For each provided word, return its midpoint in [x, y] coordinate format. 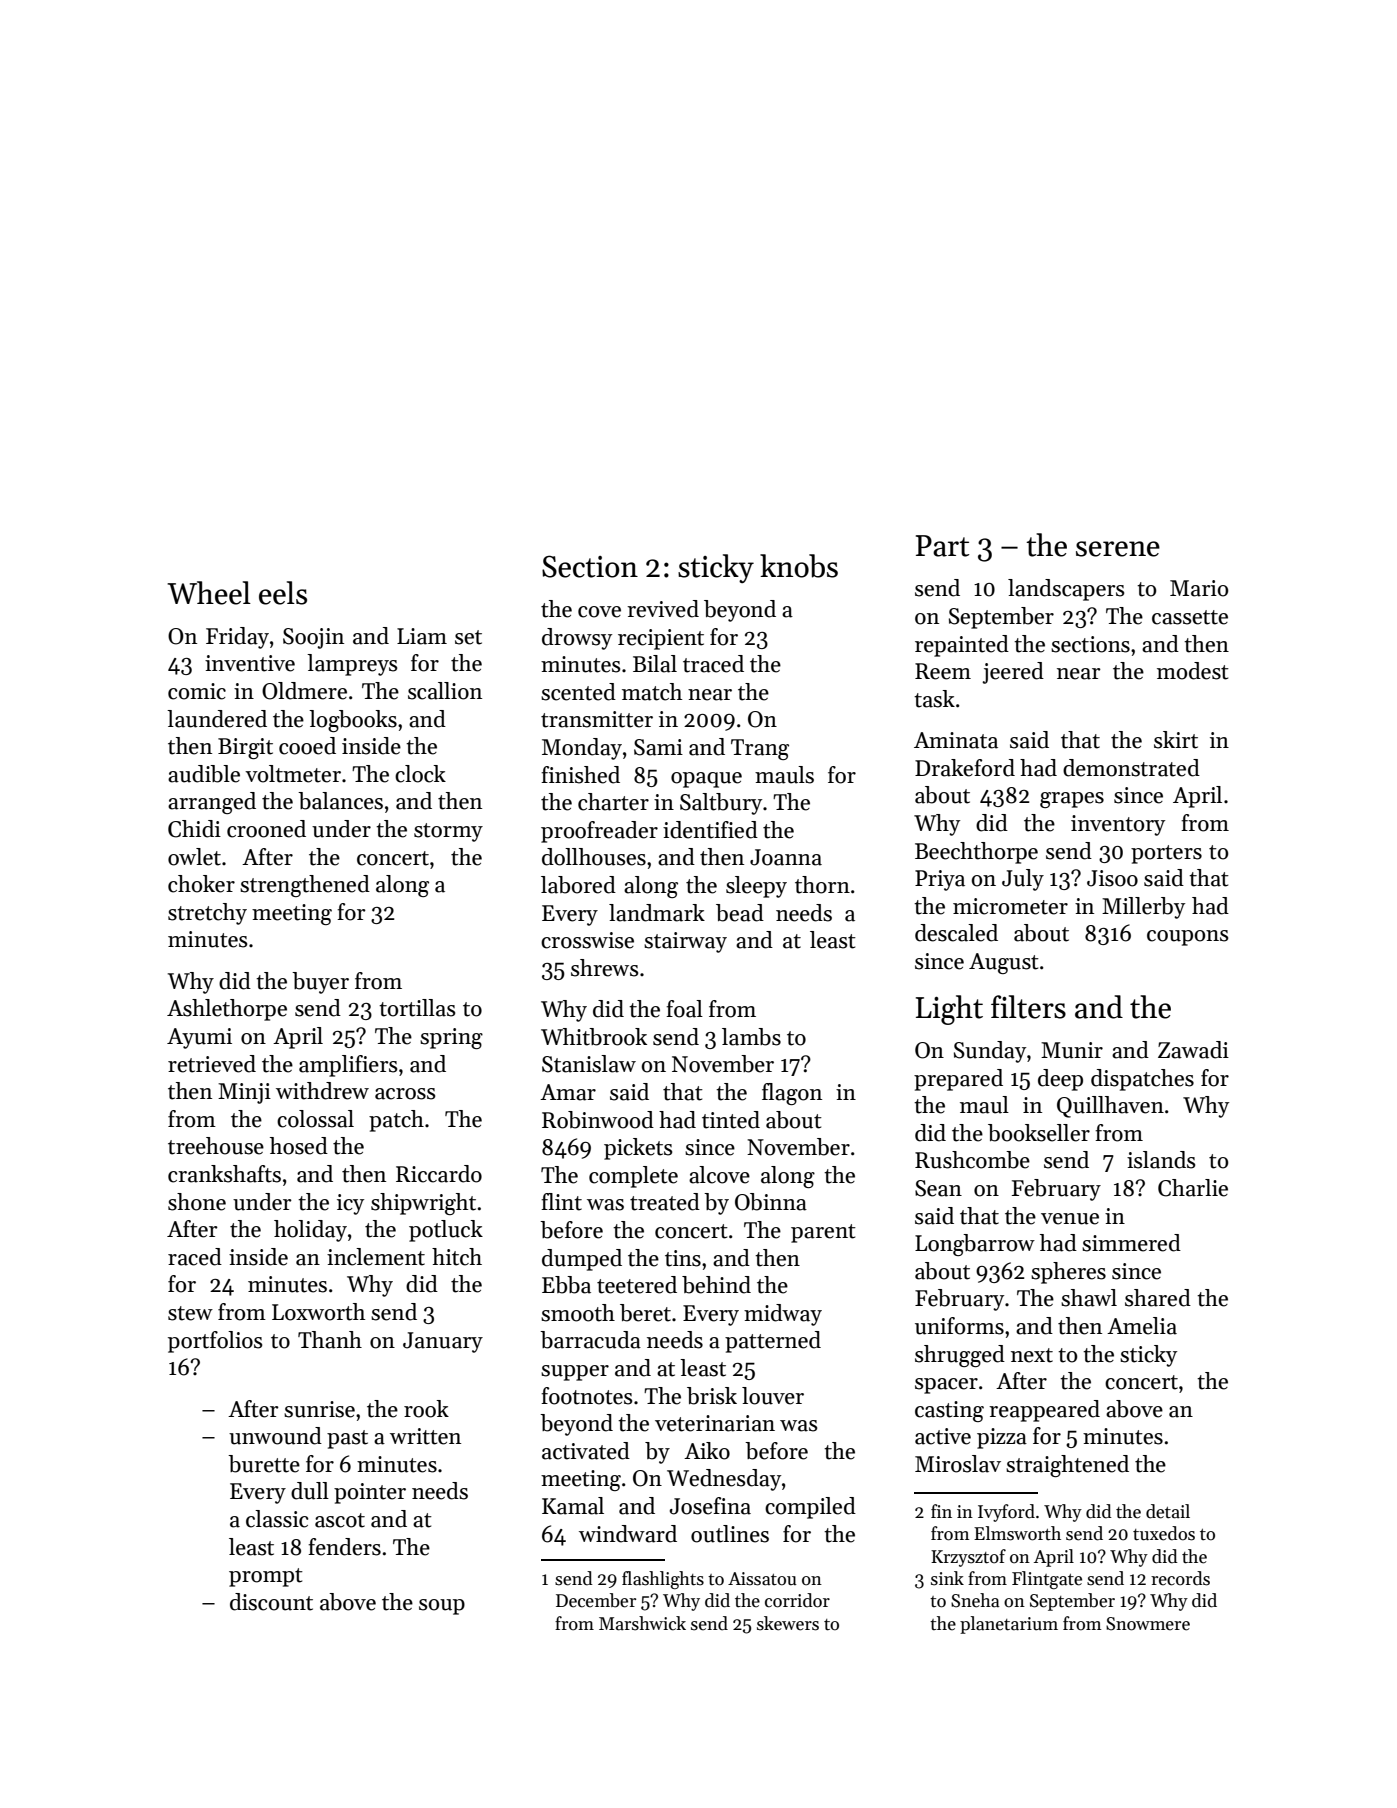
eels [283, 593]
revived [663, 609]
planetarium [1009, 1625]
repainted [962, 646]
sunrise [319, 1409]
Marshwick [642, 1623]
